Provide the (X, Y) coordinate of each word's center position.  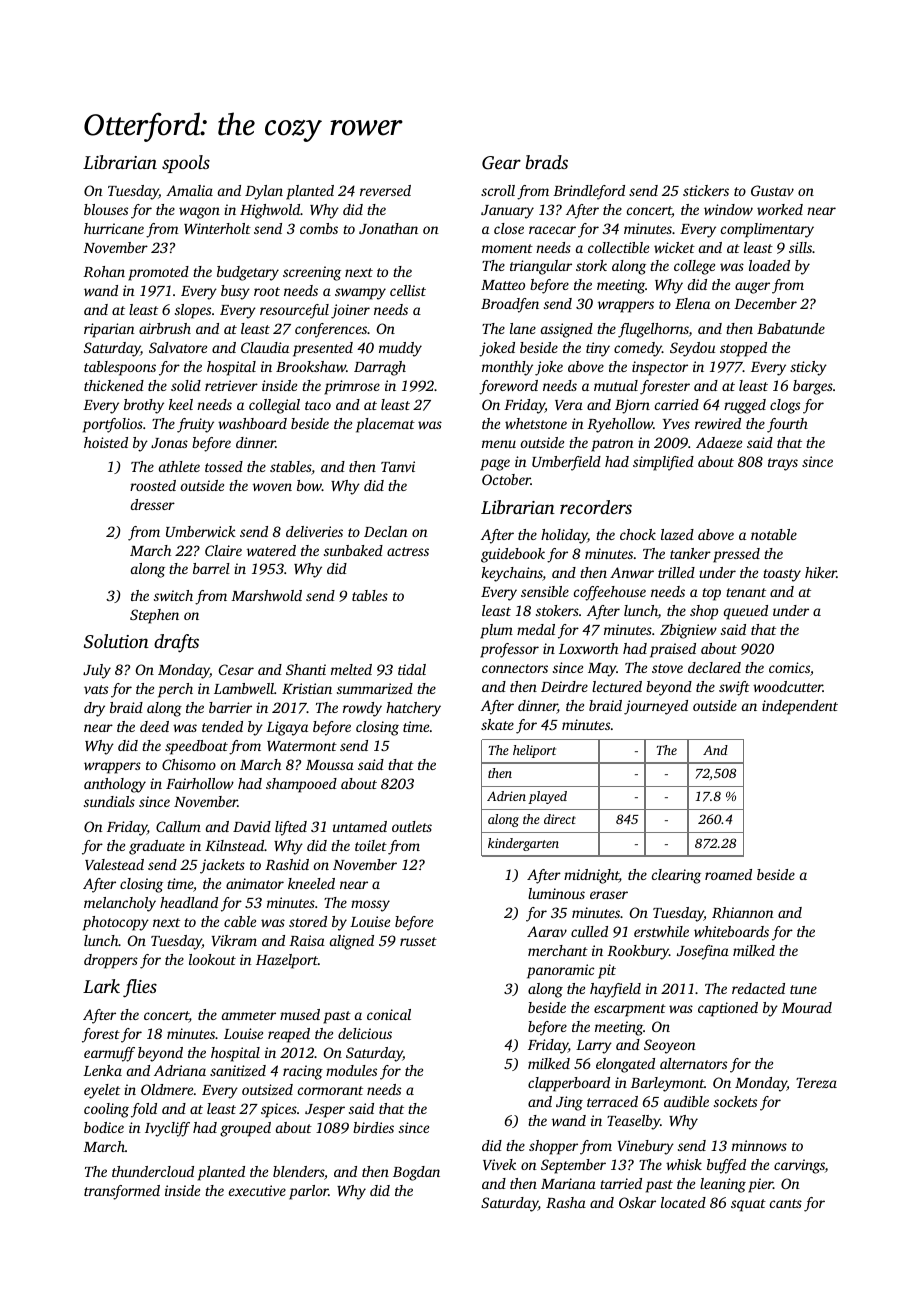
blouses (106, 209)
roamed (728, 874)
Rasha (566, 1202)
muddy (400, 349)
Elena (692, 303)
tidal (412, 669)
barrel (211, 568)
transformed (122, 1192)
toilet (371, 845)
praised (673, 650)
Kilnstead (235, 845)
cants (786, 1203)
